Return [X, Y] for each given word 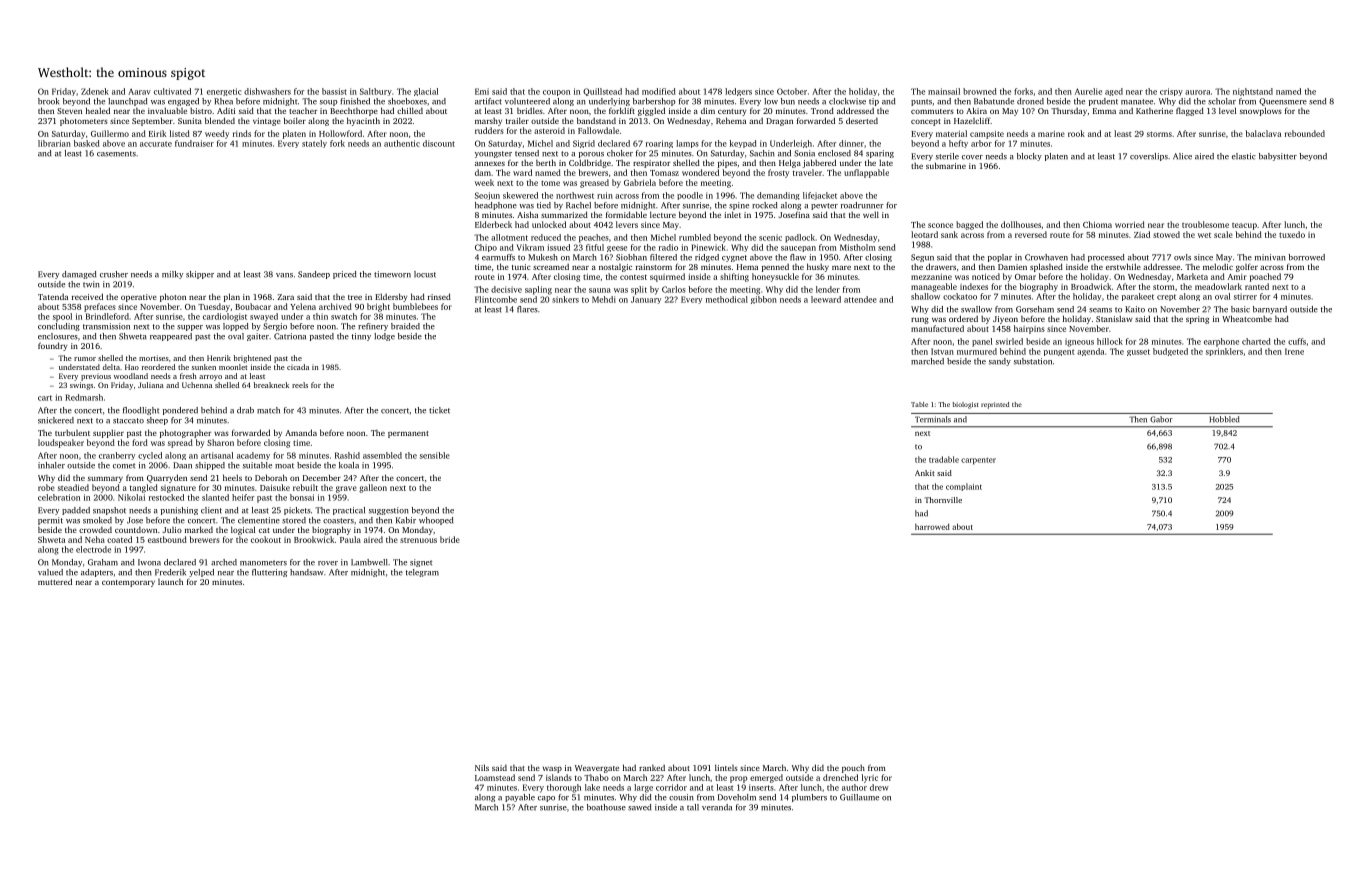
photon [173, 297]
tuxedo [1292, 234]
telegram [422, 573]
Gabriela [640, 182]
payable [520, 798]
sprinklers [1224, 352]
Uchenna [197, 385]
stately [314, 144]
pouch [853, 769]
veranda [717, 807]
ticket [439, 410]
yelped [201, 573]
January [646, 300]
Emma [1104, 111]
